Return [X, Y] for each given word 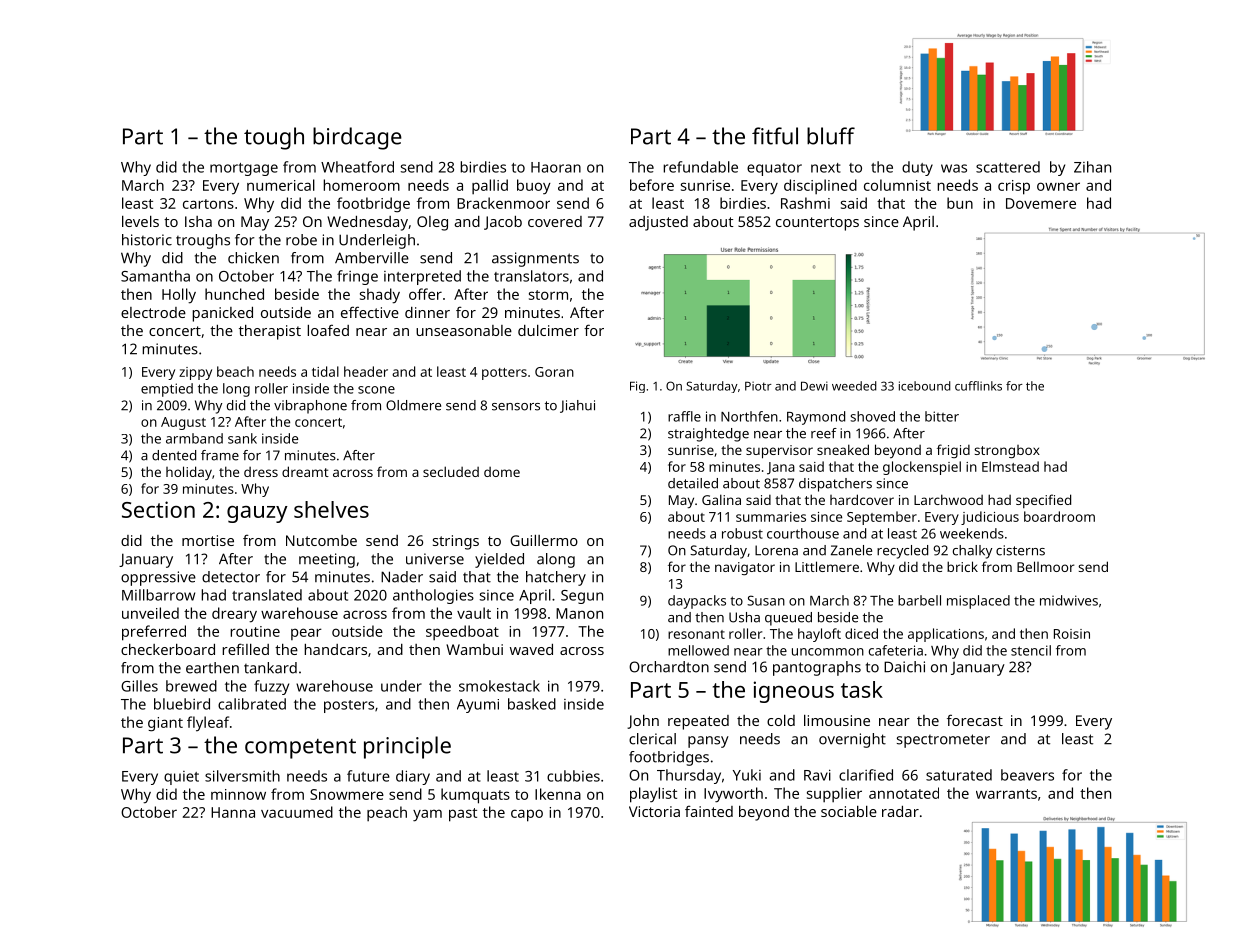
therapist [270, 332]
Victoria [654, 811]
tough [274, 138]
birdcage [357, 138]
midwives [1069, 600]
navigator [745, 568]
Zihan [1092, 167]
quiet [181, 778]
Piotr [758, 386]
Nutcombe [321, 540]
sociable [849, 811]
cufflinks [978, 386]
